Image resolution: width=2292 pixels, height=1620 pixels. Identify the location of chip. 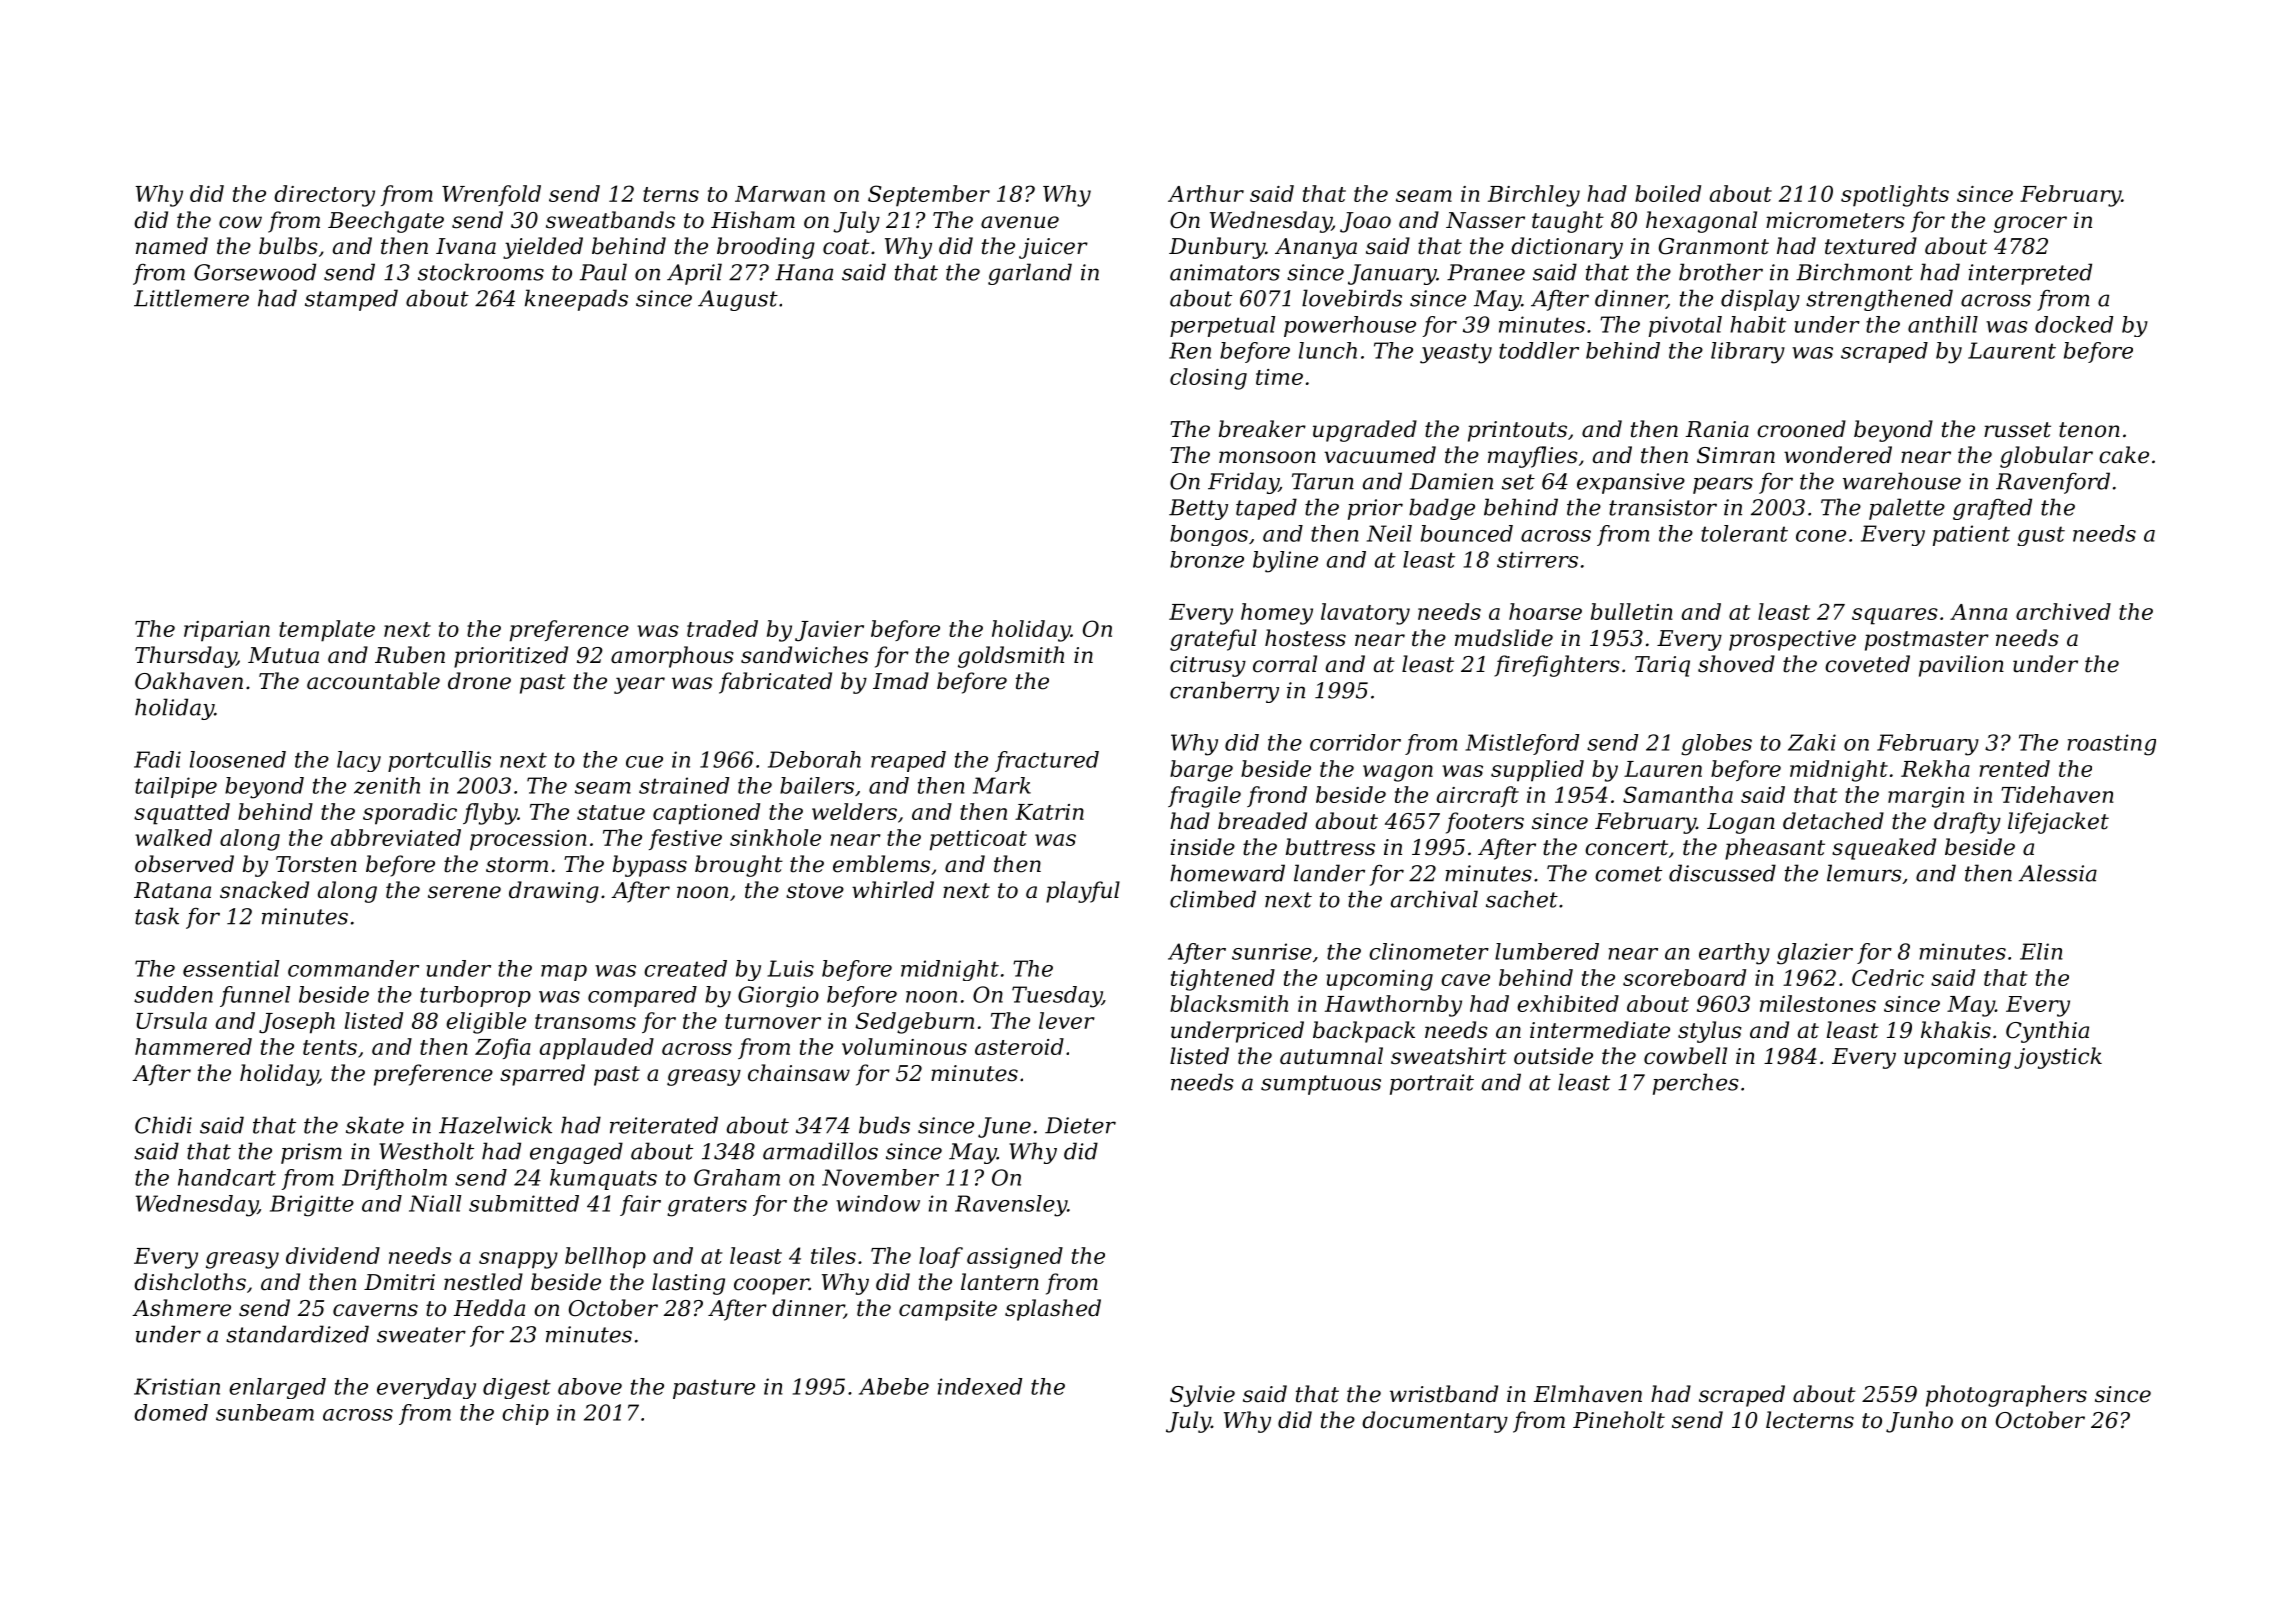
(525, 1414).
